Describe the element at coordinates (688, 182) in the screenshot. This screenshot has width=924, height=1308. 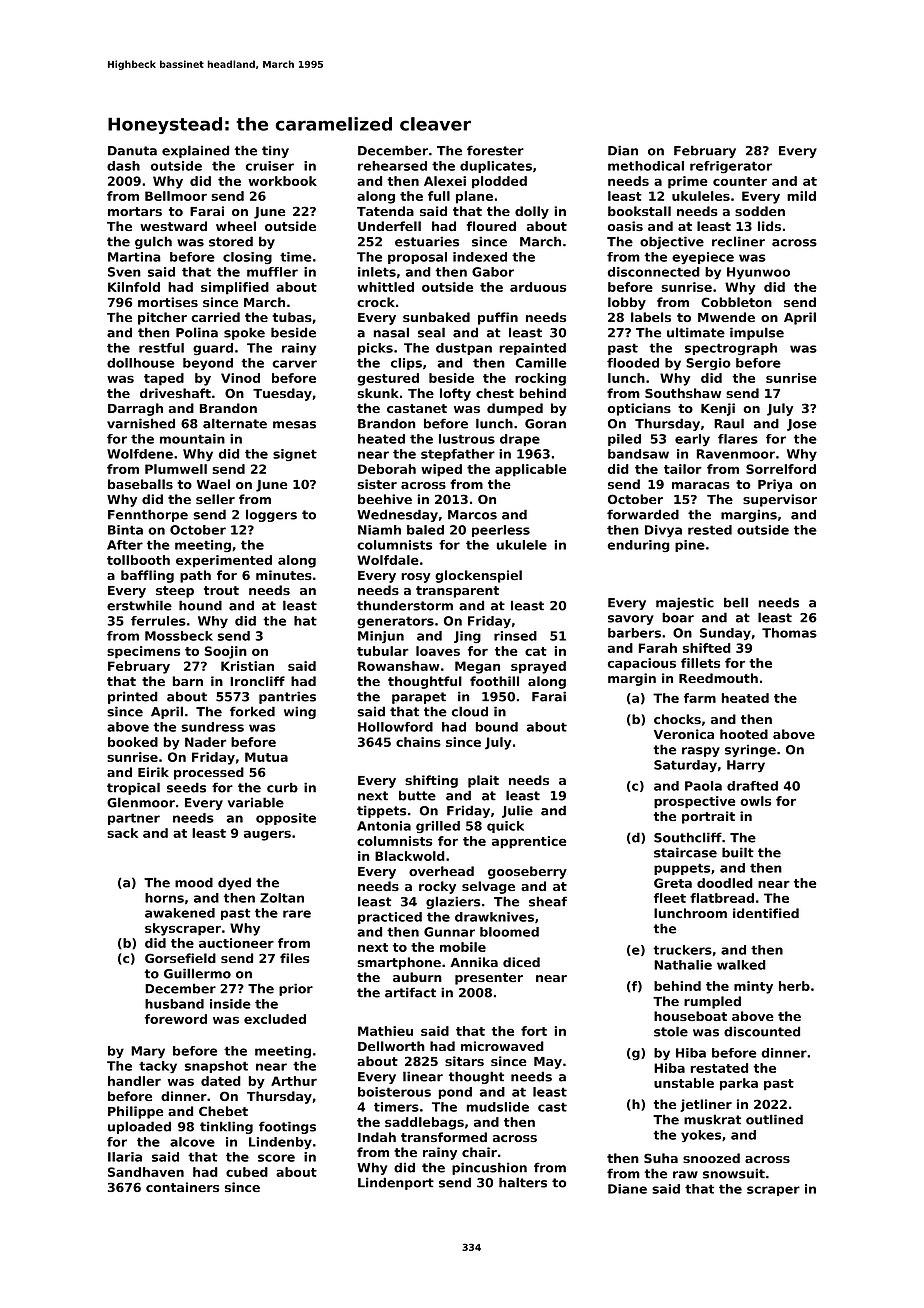
I see `prime` at that location.
